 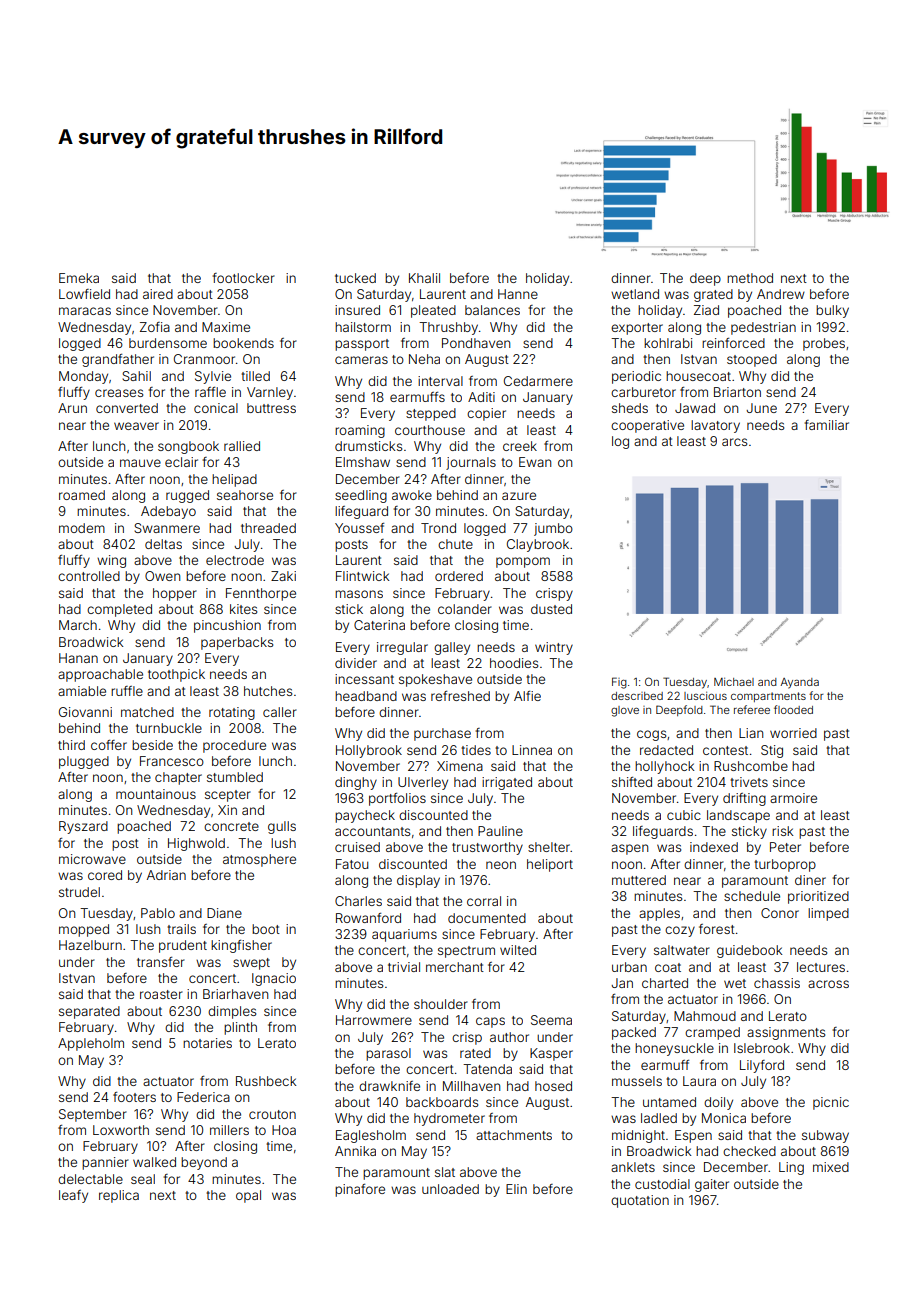 I want to click on assignments, so click(x=786, y=1033).
